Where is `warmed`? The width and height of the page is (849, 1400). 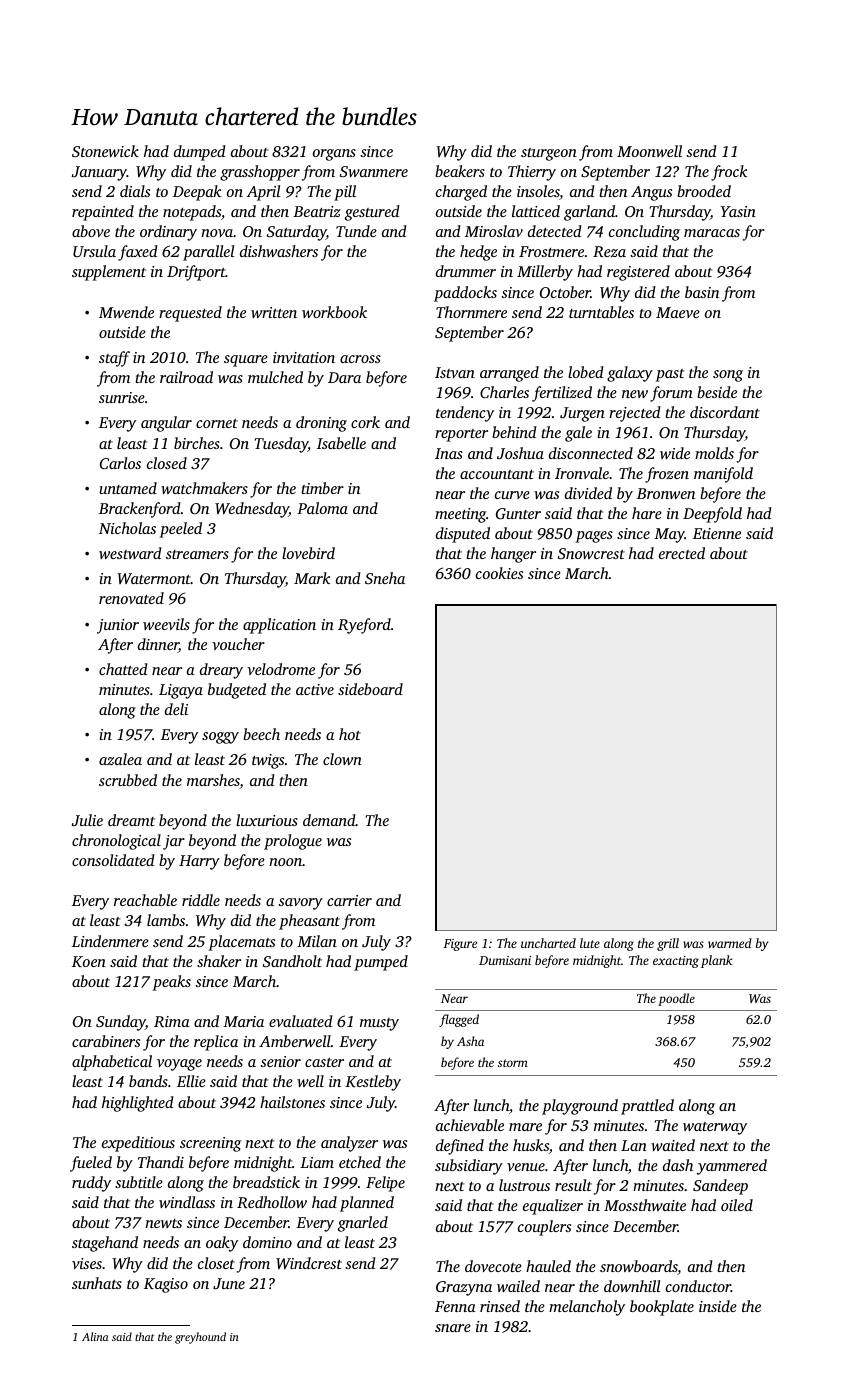 warmed is located at coordinates (730, 943).
